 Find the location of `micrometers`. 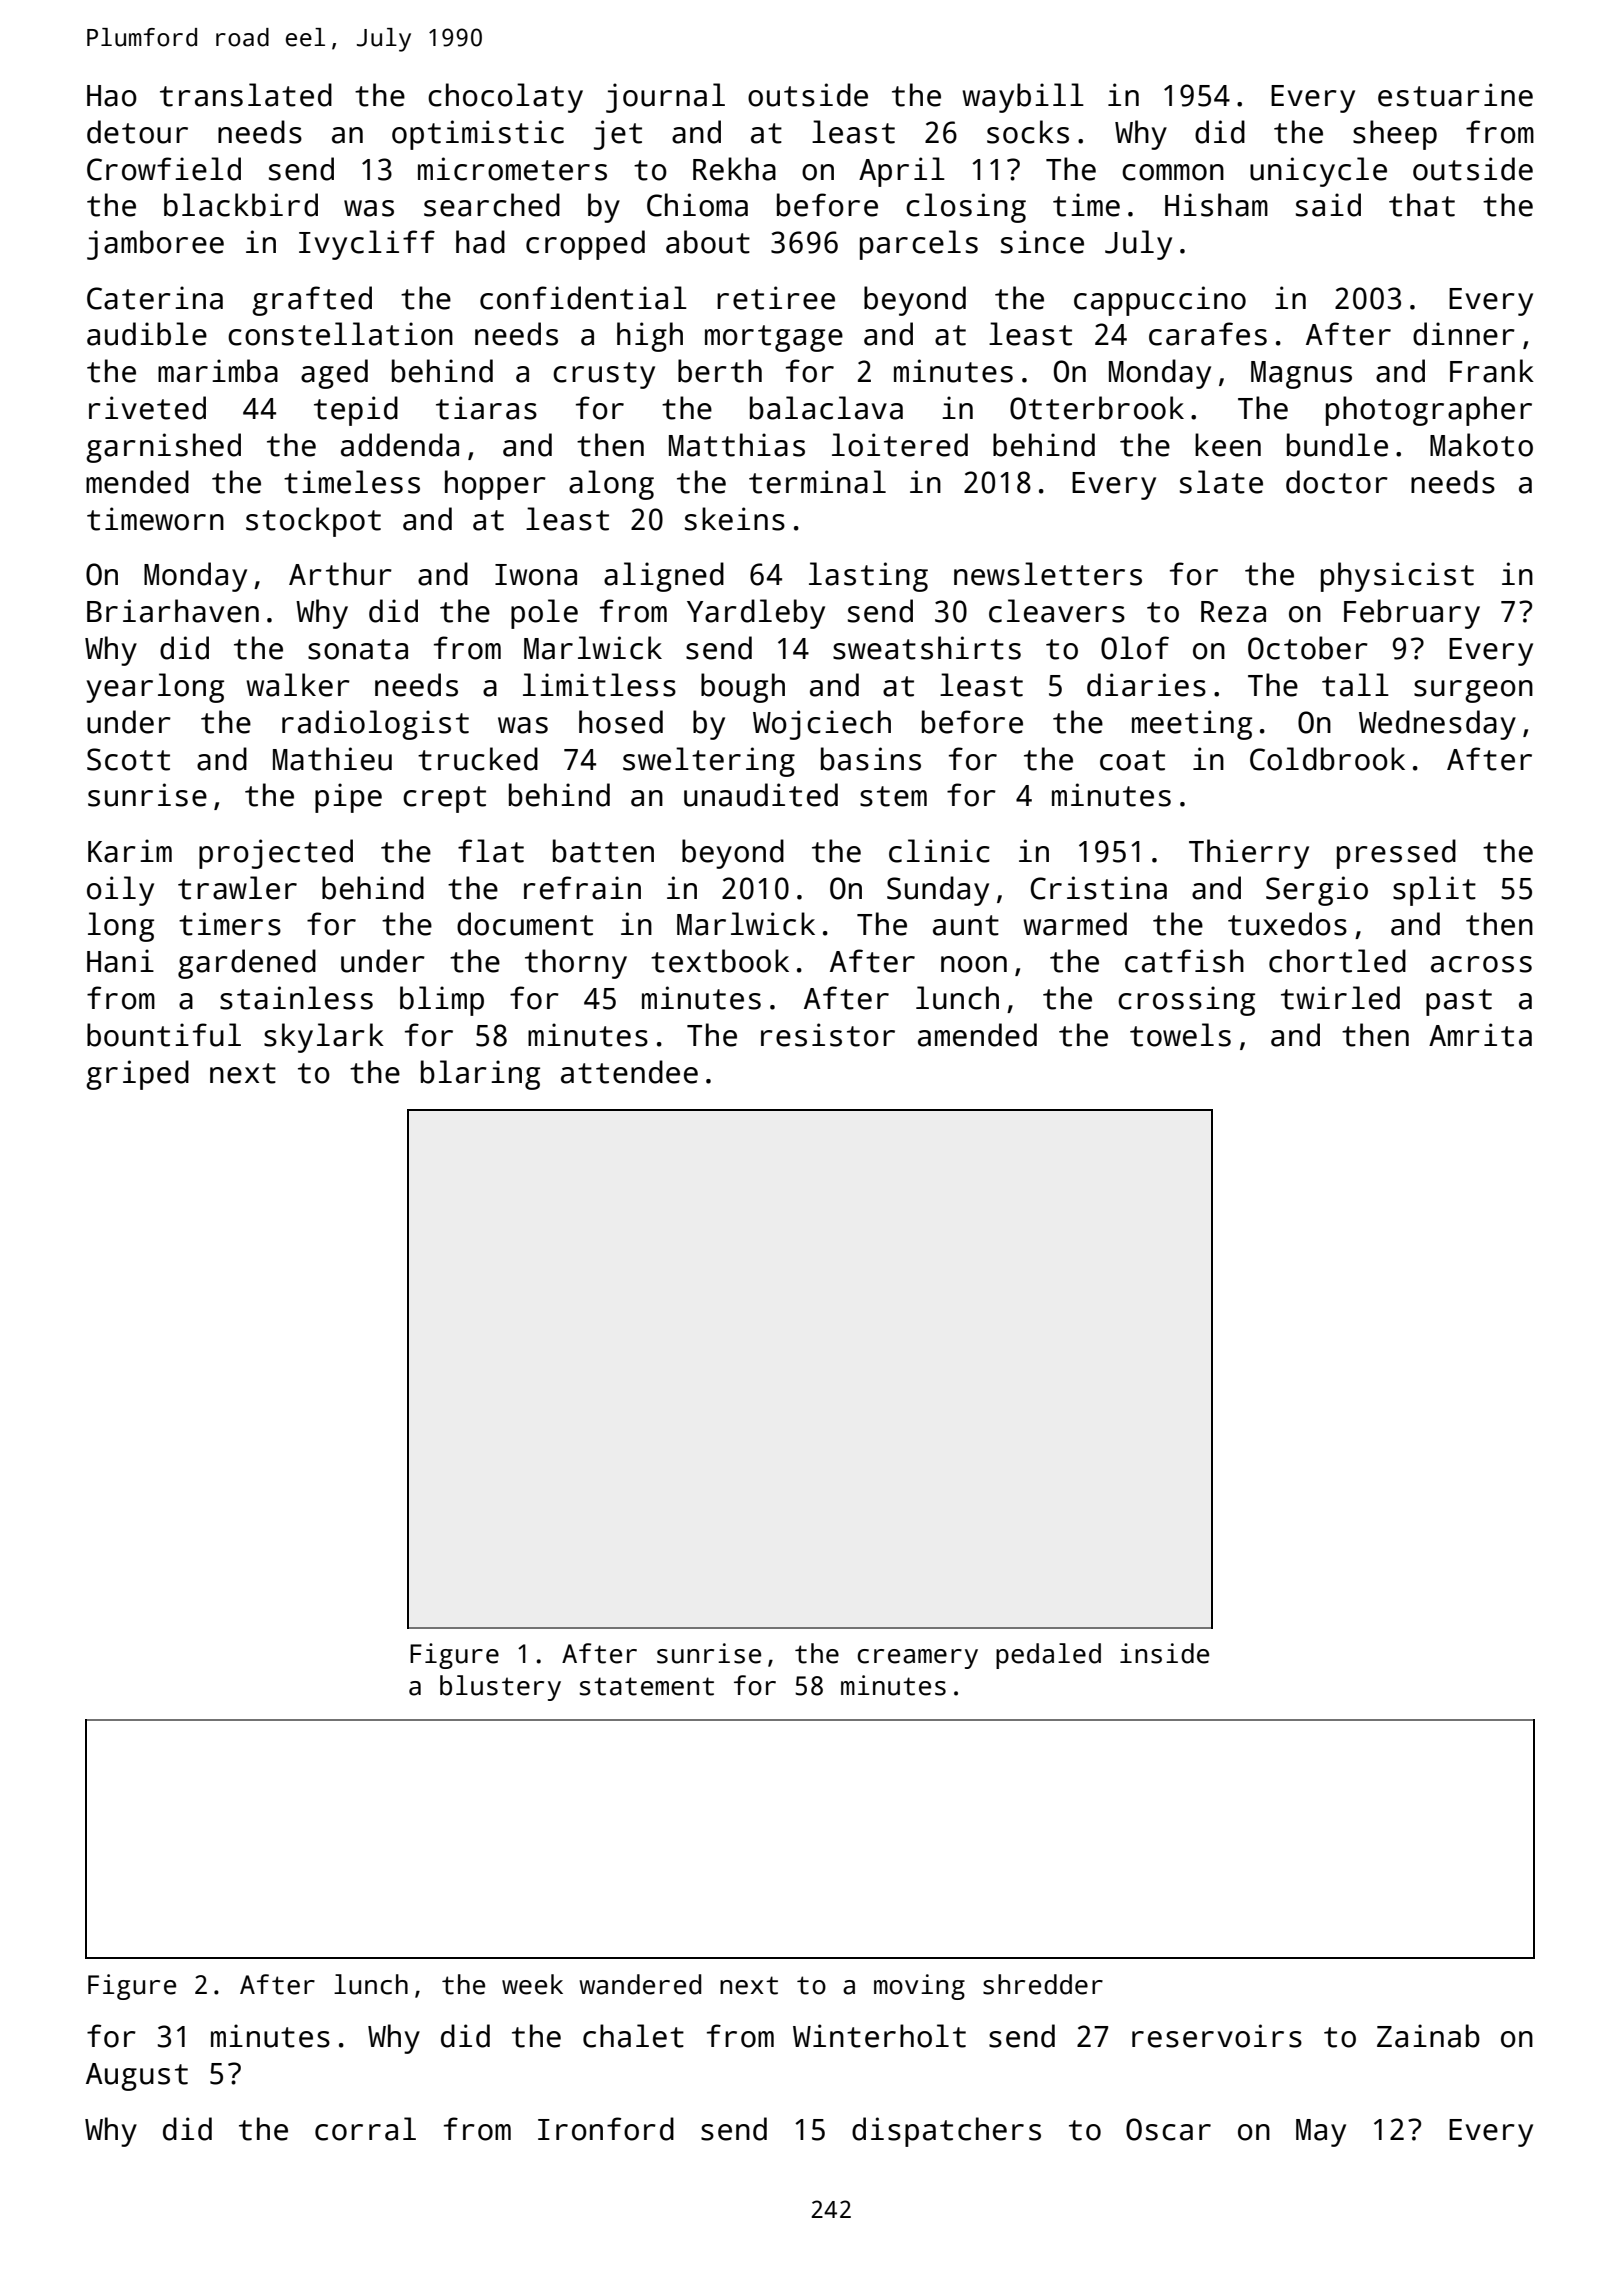

micrometers is located at coordinates (512, 169).
